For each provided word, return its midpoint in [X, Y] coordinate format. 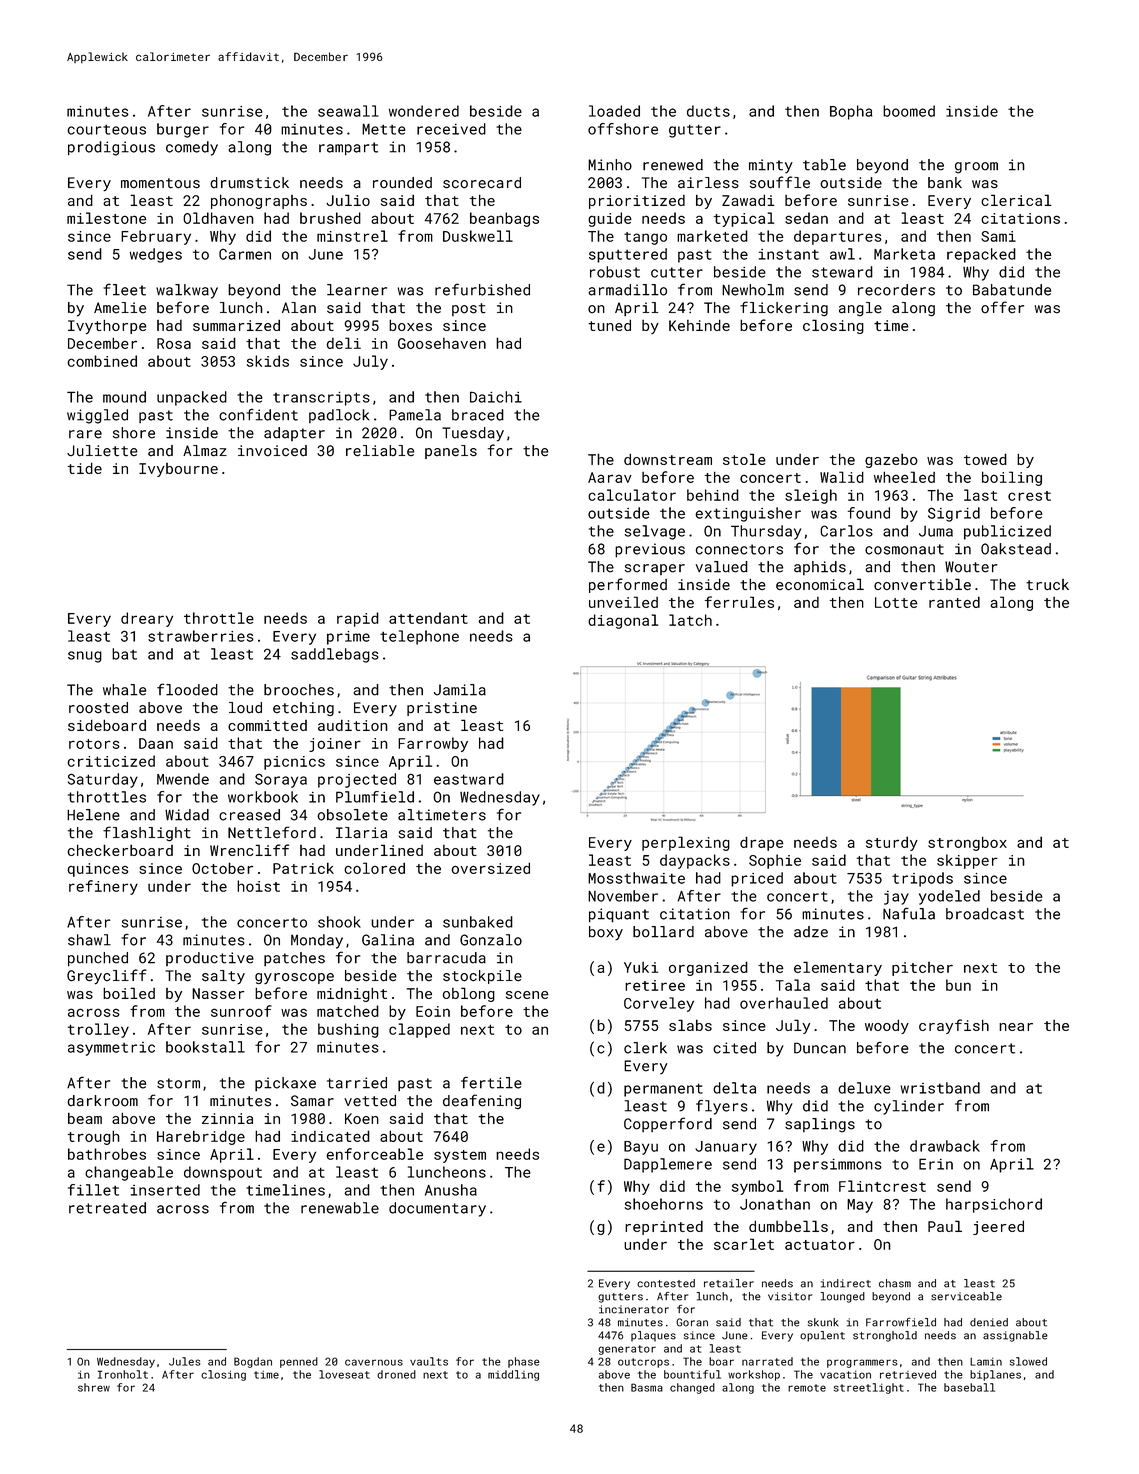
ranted [954, 602]
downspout [223, 1173]
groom [976, 168]
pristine [442, 709]
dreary [147, 619]
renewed [673, 165]
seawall [348, 111]
